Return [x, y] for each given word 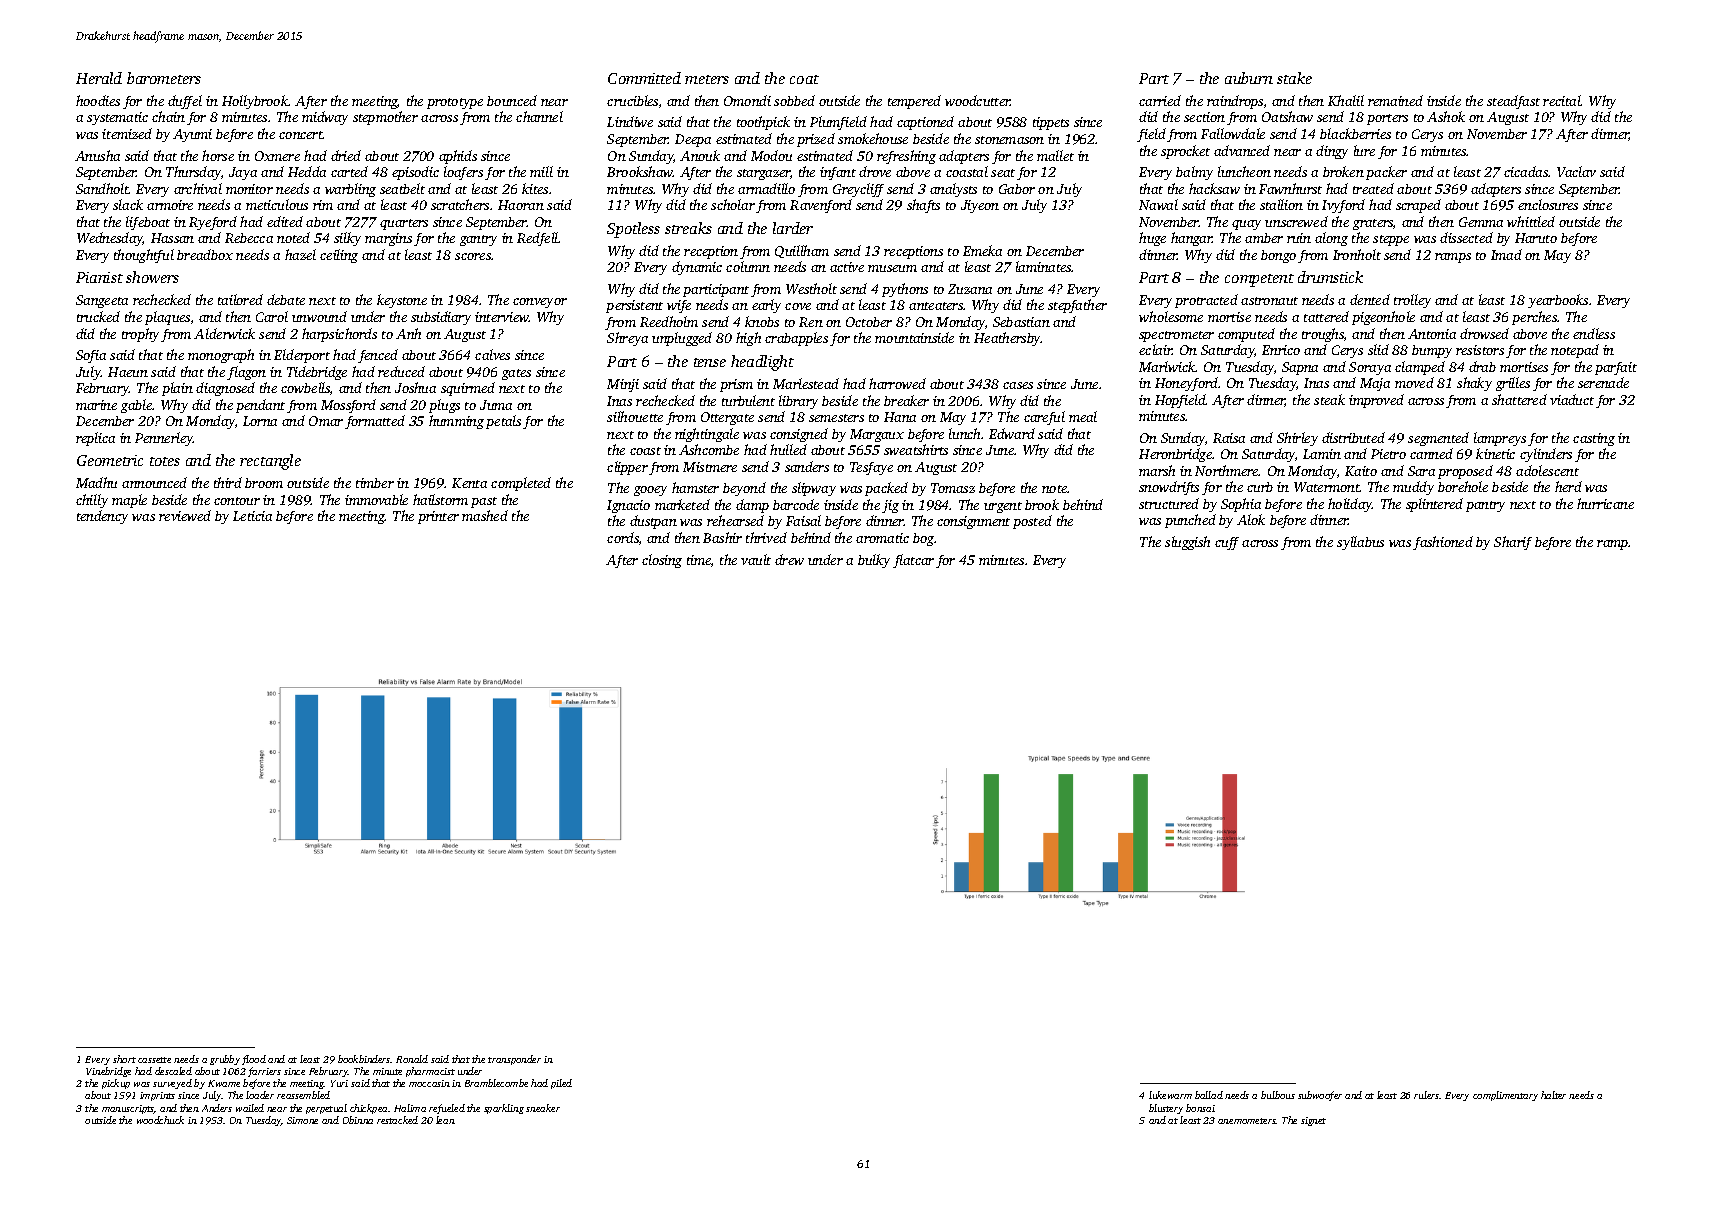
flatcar [913, 561]
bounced [512, 100]
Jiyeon [980, 206]
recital [1562, 100]
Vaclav [1576, 171]
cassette [154, 1060]
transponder [514, 1060]
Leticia [252, 516]
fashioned [1443, 543]
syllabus [1360, 543]
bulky [874, 561]
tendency [102, 517]
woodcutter [978, 100]
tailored [240, 299]
